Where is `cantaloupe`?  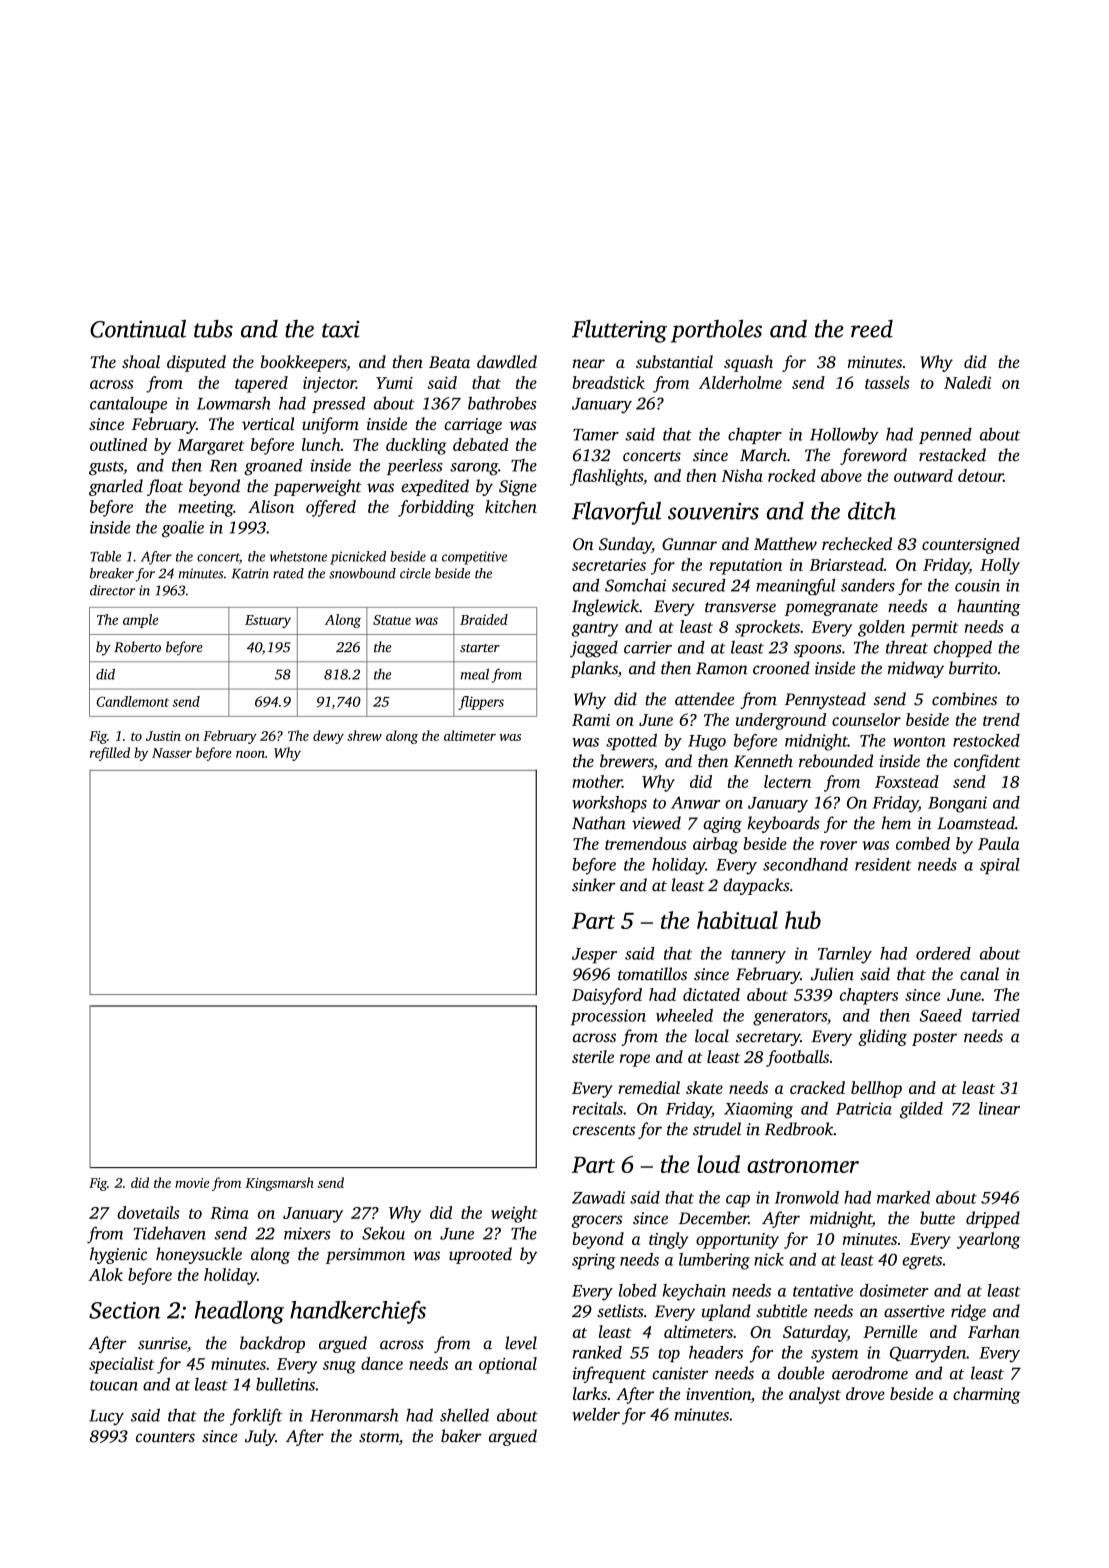
cantaloupe is located at coordinates (128, 405).
